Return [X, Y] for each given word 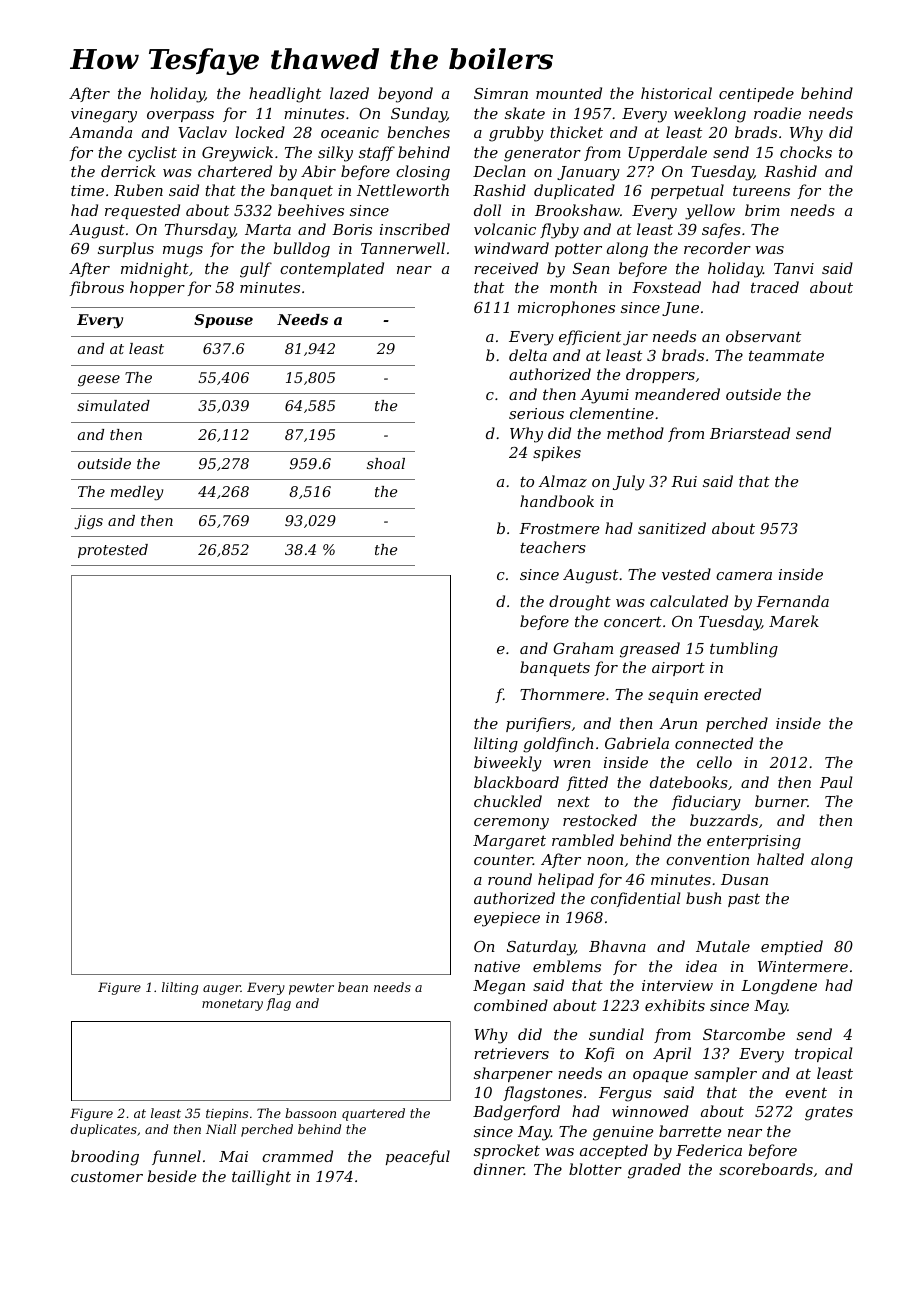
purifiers [538, 724]
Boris [352, 229]
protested [113, 551]
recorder [717, 248]
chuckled [508, 801]
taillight [261, 1178]
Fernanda [792, 601]
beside [171, 1176]
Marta [268, 229]
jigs [88, 522]
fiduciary [706, 803]
